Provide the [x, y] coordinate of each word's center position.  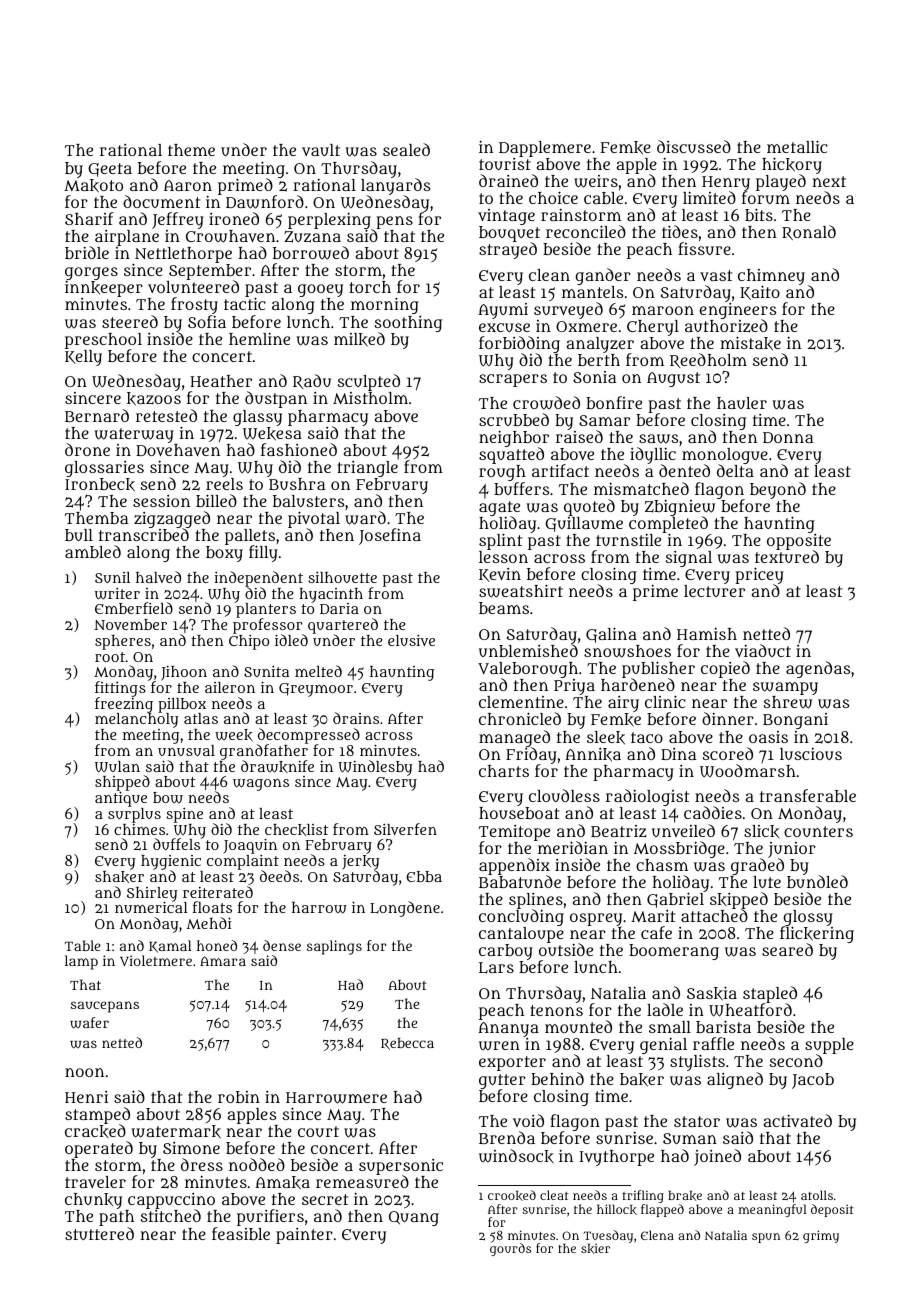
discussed [694, 146]
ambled [93, 551]
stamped [97, 1116]
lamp [81, 962]
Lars [496, 968]
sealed [406, 149]
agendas [818, 669]
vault [321, 150]
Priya [574, 687]
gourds [510, 1249]
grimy [821, 1236]
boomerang [674, 952]
